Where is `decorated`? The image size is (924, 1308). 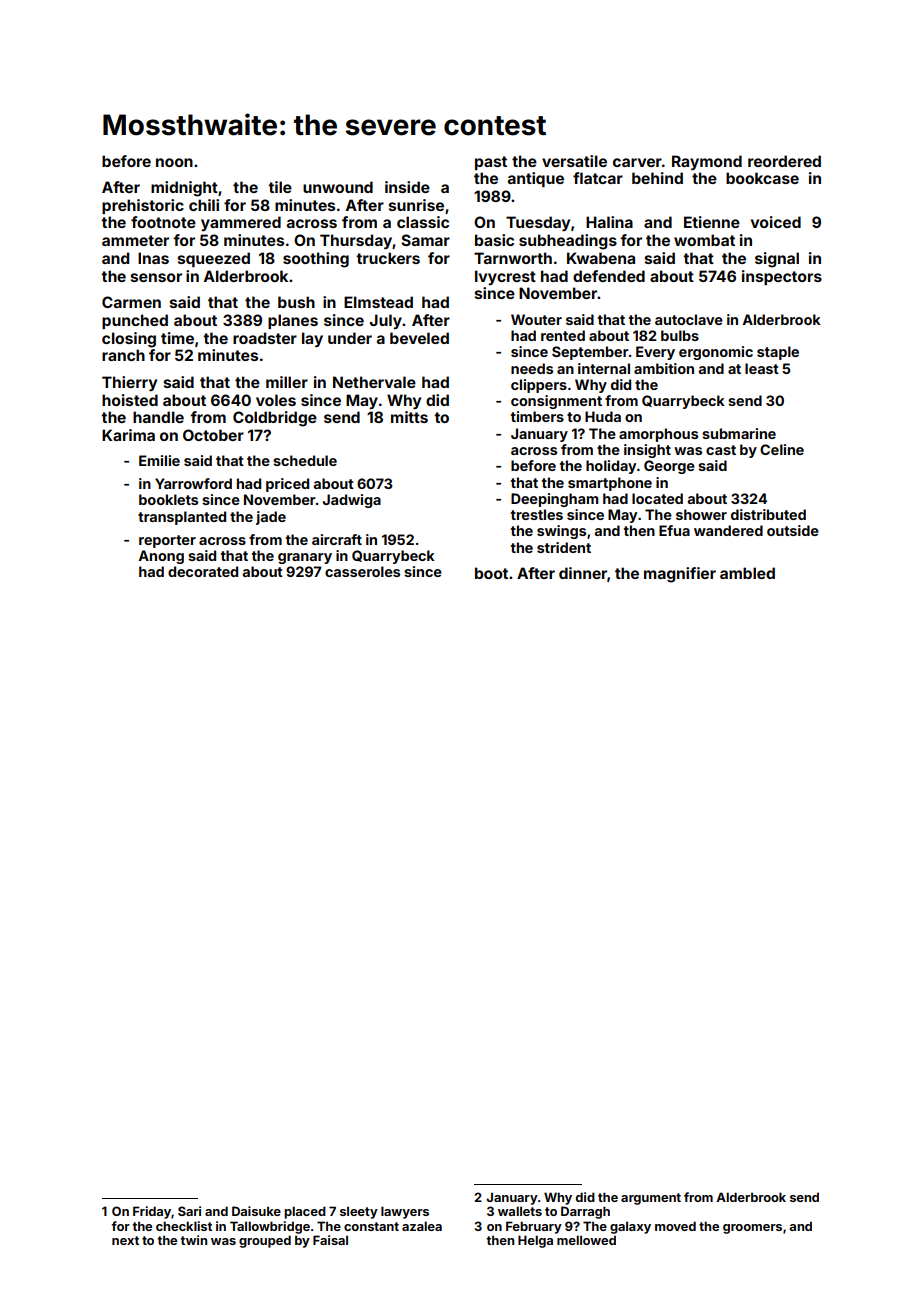 decorated is located at coordinates (203, 571).
